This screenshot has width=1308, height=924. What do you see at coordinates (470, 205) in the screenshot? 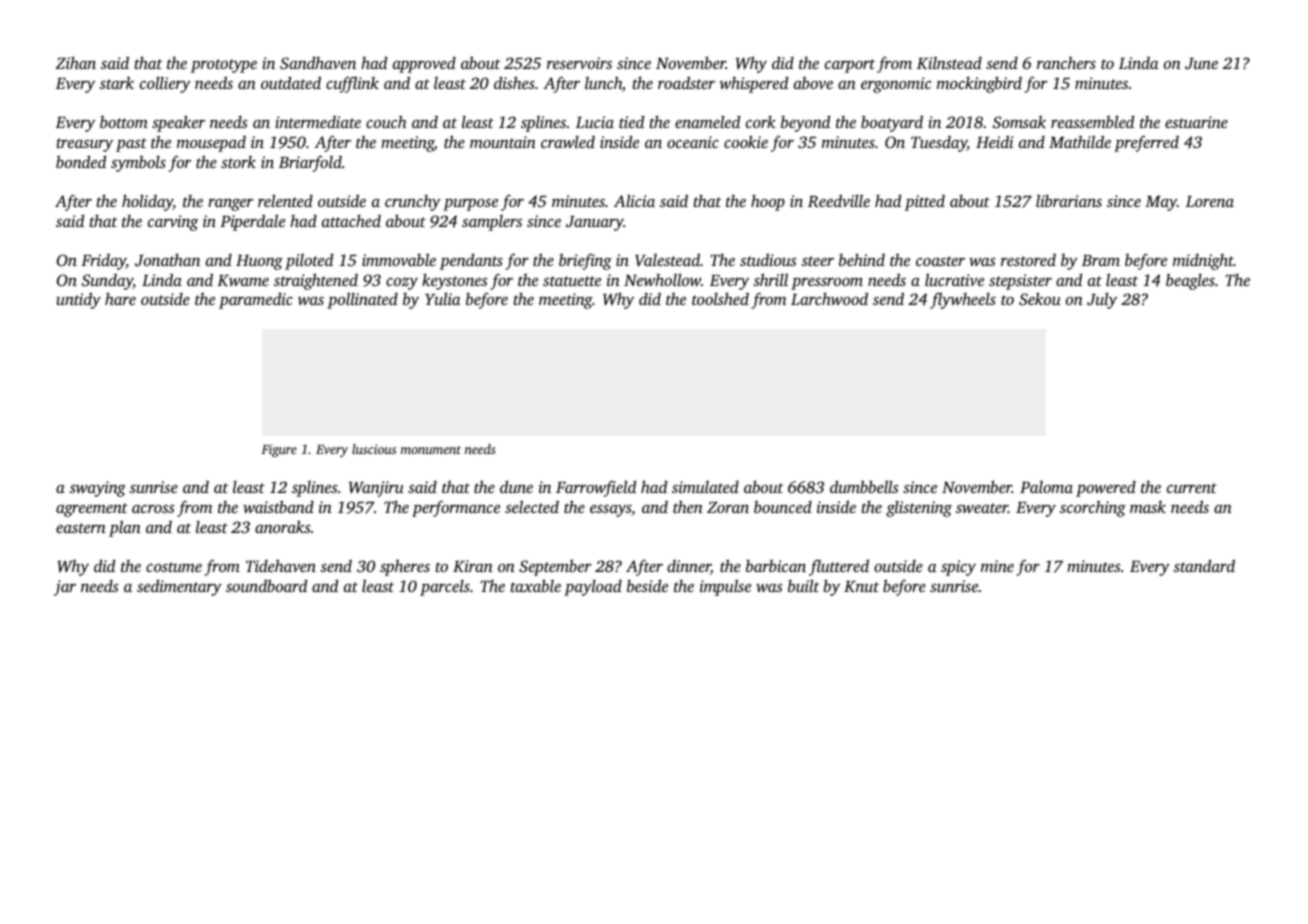
I see `purpose` at bounding box center [470, 205].
